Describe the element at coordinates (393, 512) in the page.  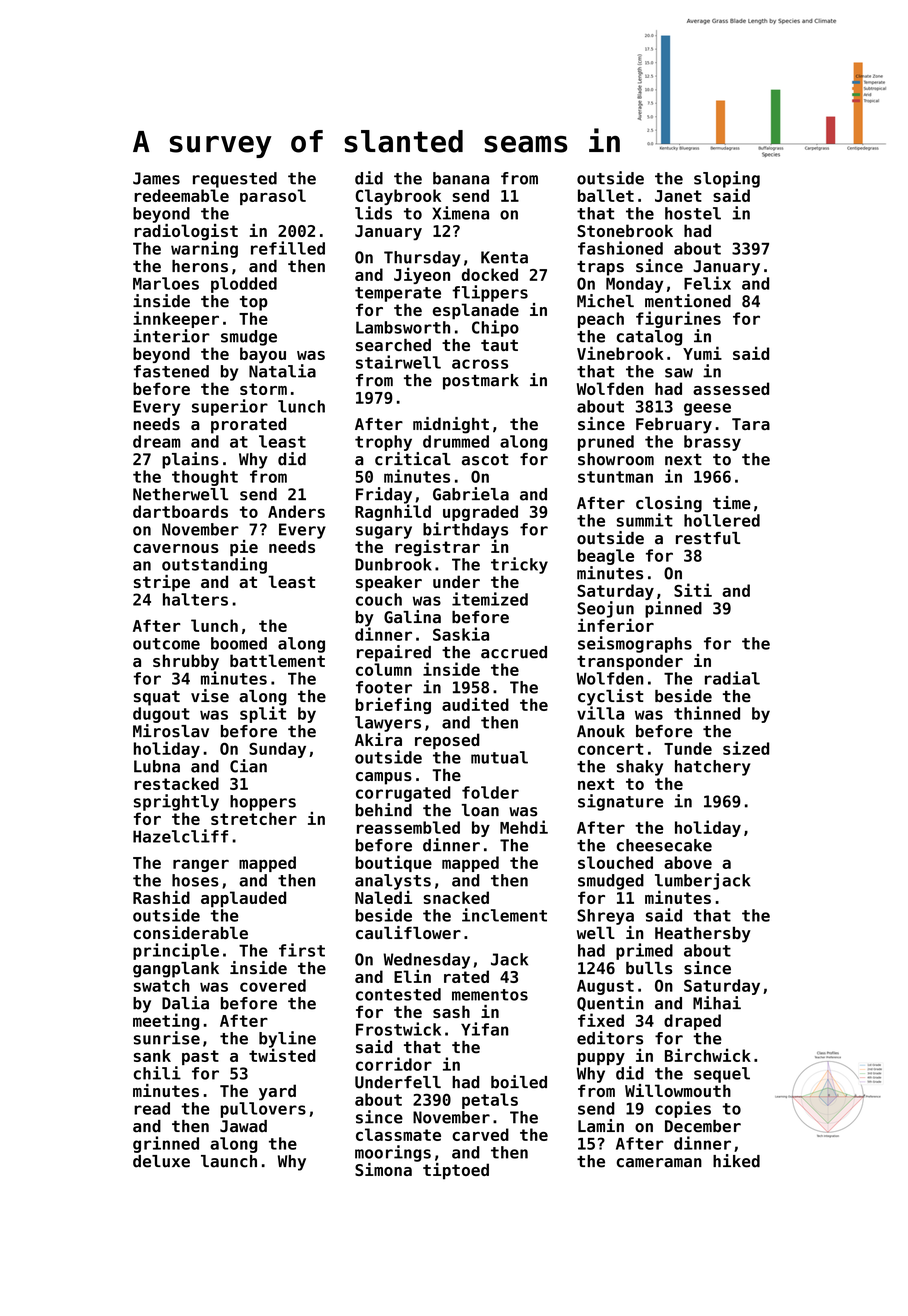
I see `Ragnhild` at that location.
